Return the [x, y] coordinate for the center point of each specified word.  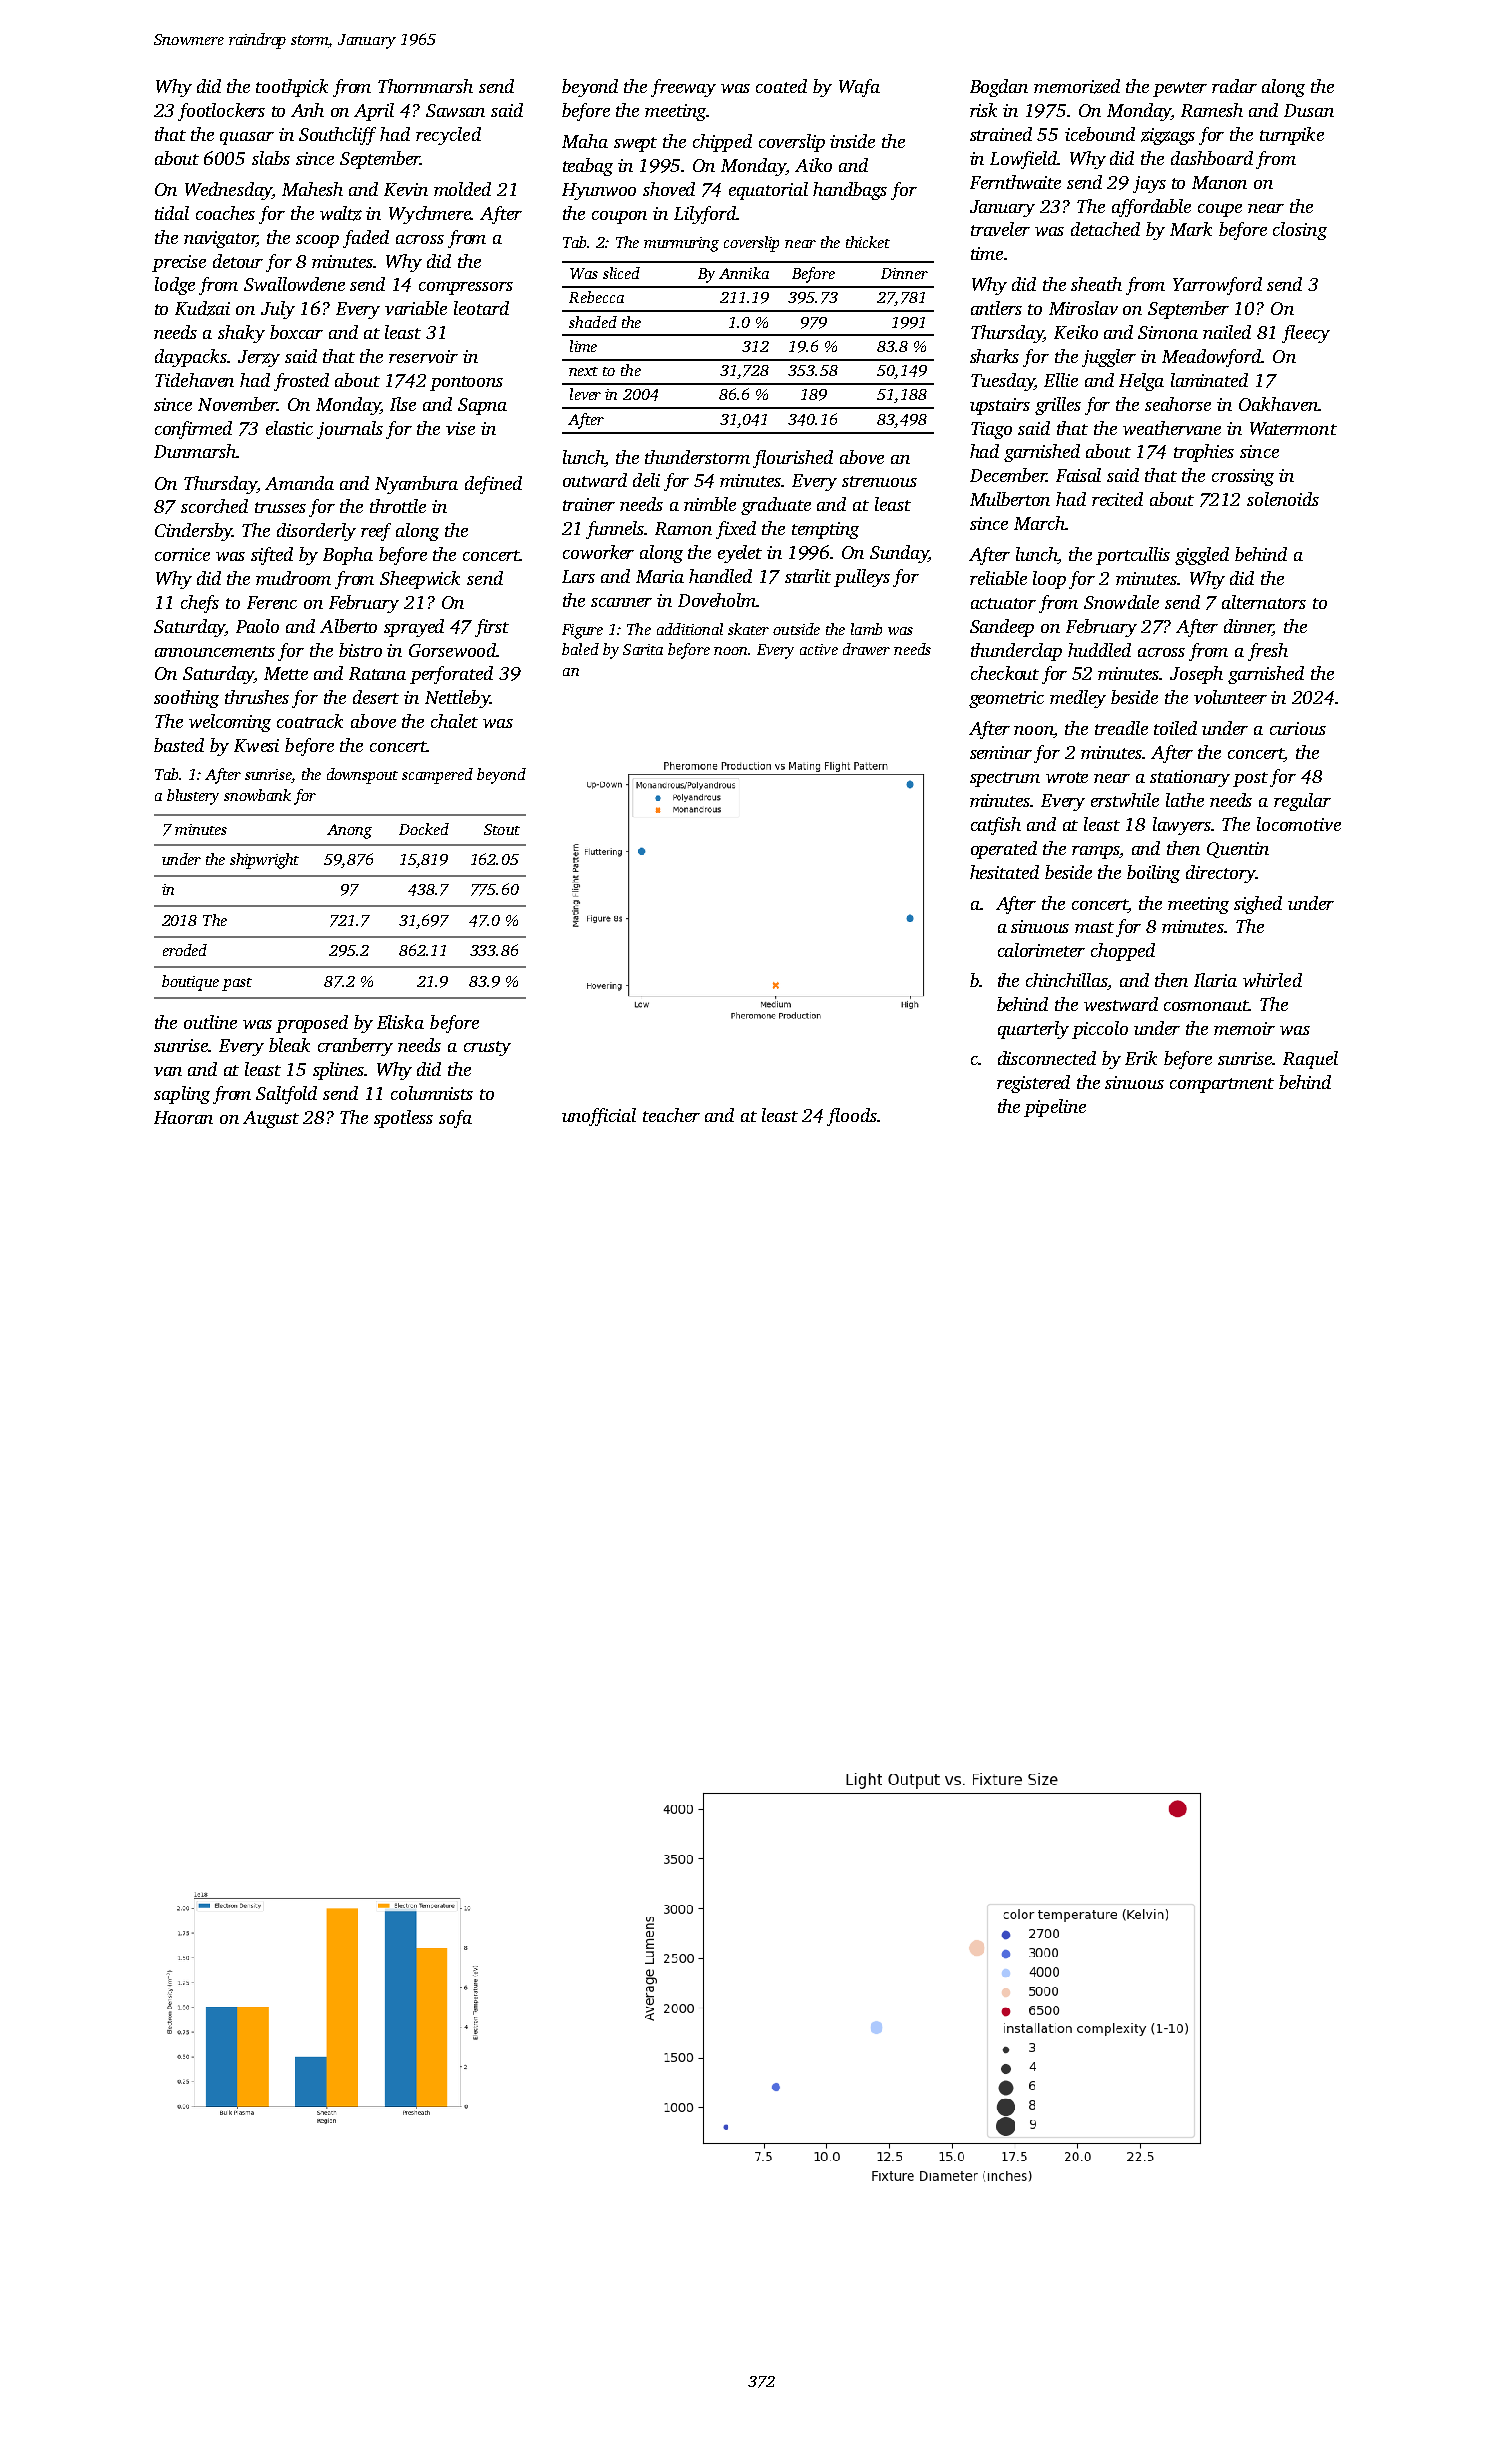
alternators [1264, 602]
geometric [1006, 699]
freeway [683, 88]
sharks [994, 356]
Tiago [991, 430]
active [819, 649]
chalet [454, 721]
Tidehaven [194, 380]
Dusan [1309, 110]
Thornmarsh [425, 86]
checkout [1005, 673]
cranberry [355, 1047]
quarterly [1033, 1030]
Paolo [257, 626]
